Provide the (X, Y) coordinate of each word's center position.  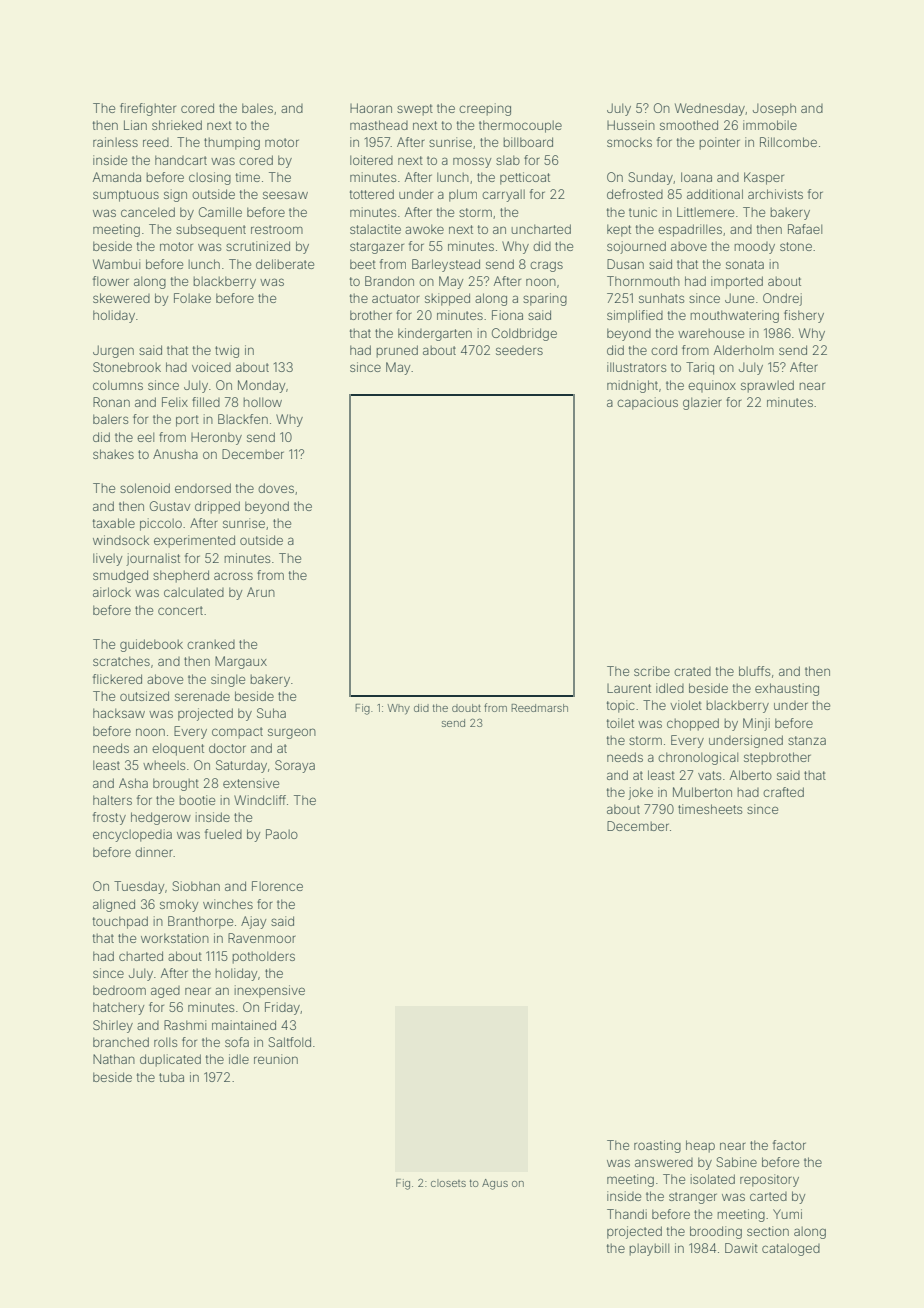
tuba (171, 1077)
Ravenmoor (262, 938)
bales (257, 108)
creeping (485, 109)
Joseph (774, 109)
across (233, 576)
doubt (466, 708)
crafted (783, 792)
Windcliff (260, 800)
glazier (702, 403)
